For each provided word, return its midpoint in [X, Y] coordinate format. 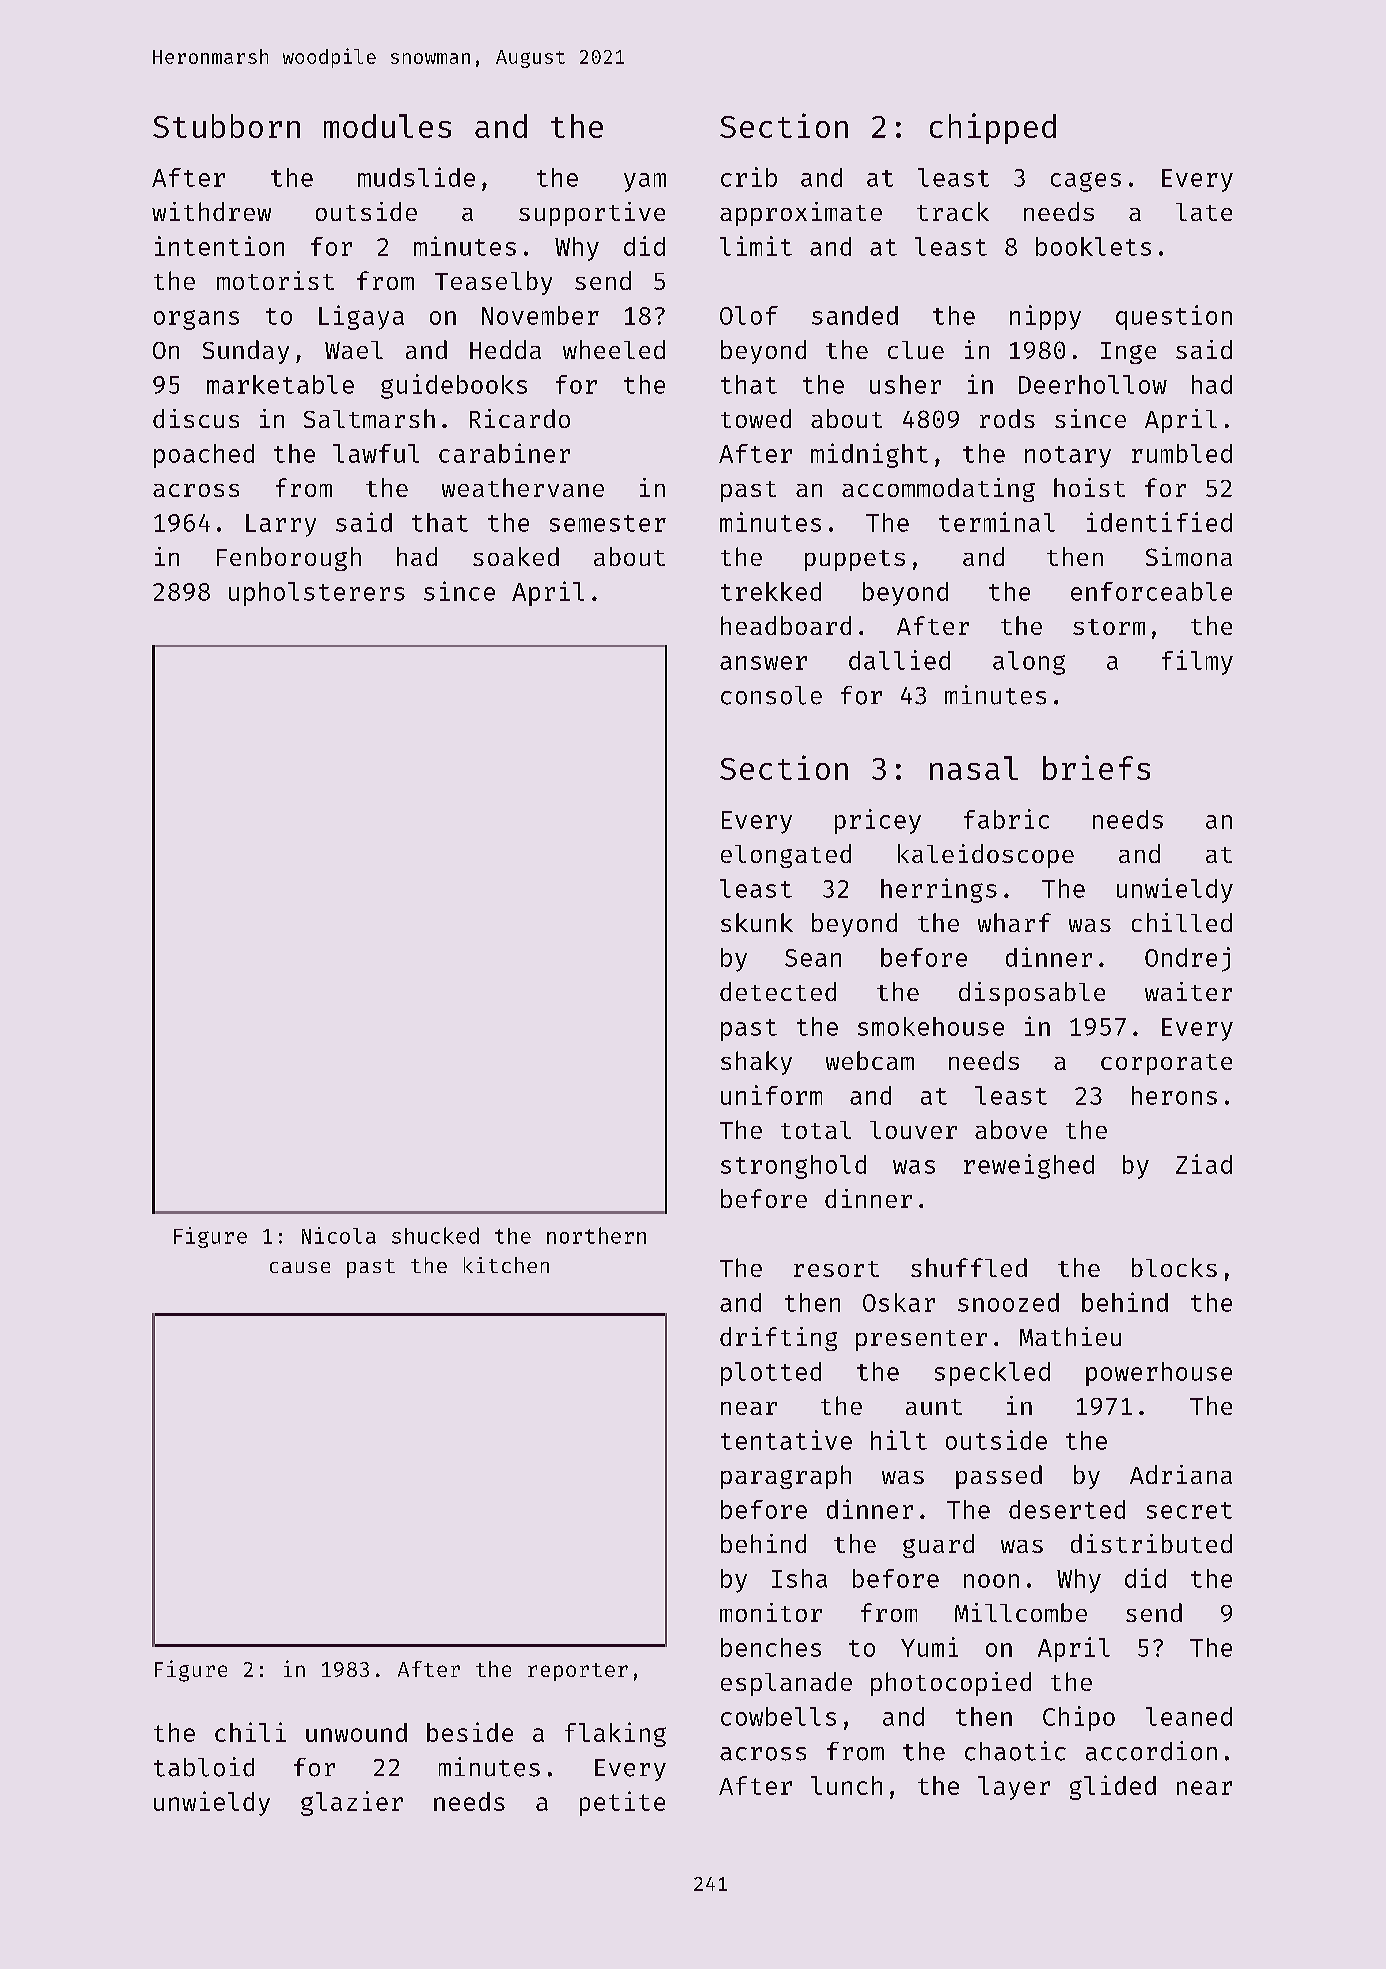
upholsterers [317, 594]
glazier [352, 1803]
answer [763, 663]
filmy [1197, 662]
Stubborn [226, 126]
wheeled [614, 349]
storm [1109, 627]
